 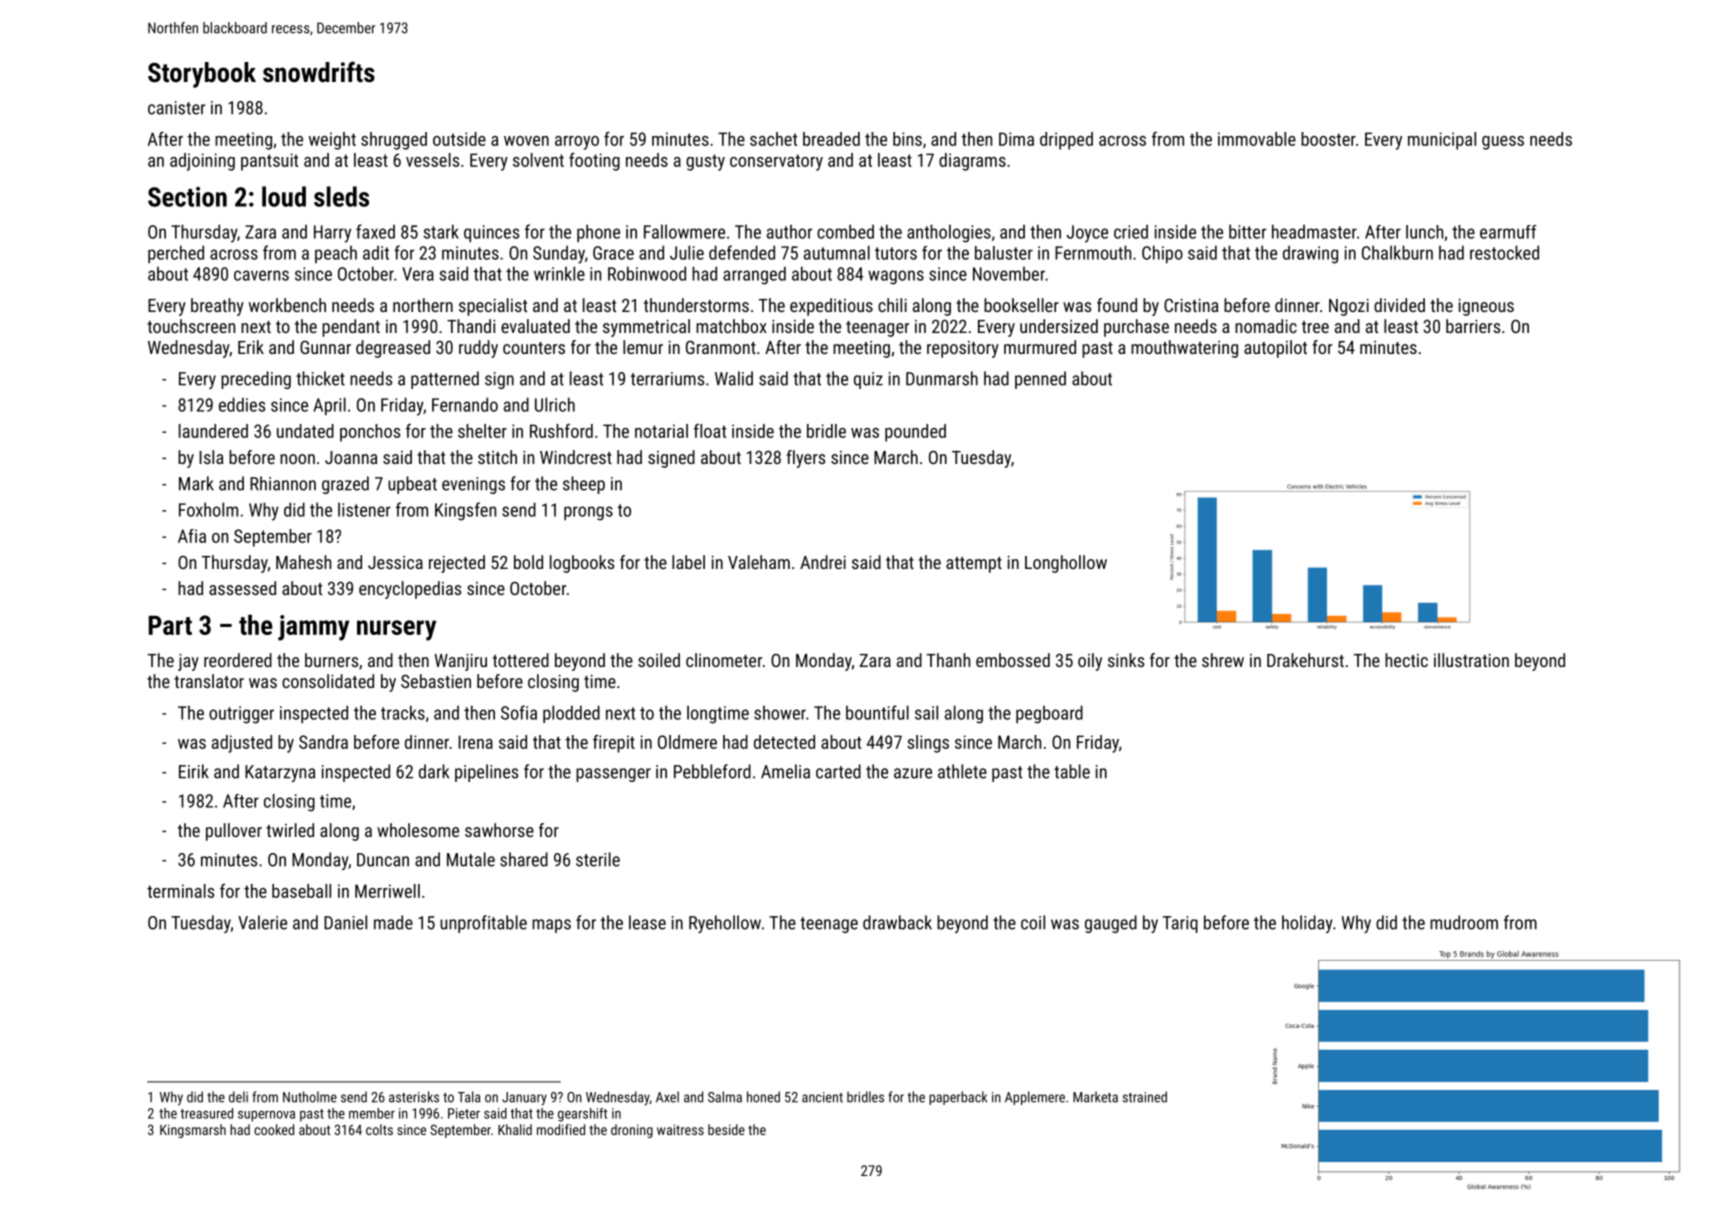 I want to click on guess, so click(x=1503, y=143).
